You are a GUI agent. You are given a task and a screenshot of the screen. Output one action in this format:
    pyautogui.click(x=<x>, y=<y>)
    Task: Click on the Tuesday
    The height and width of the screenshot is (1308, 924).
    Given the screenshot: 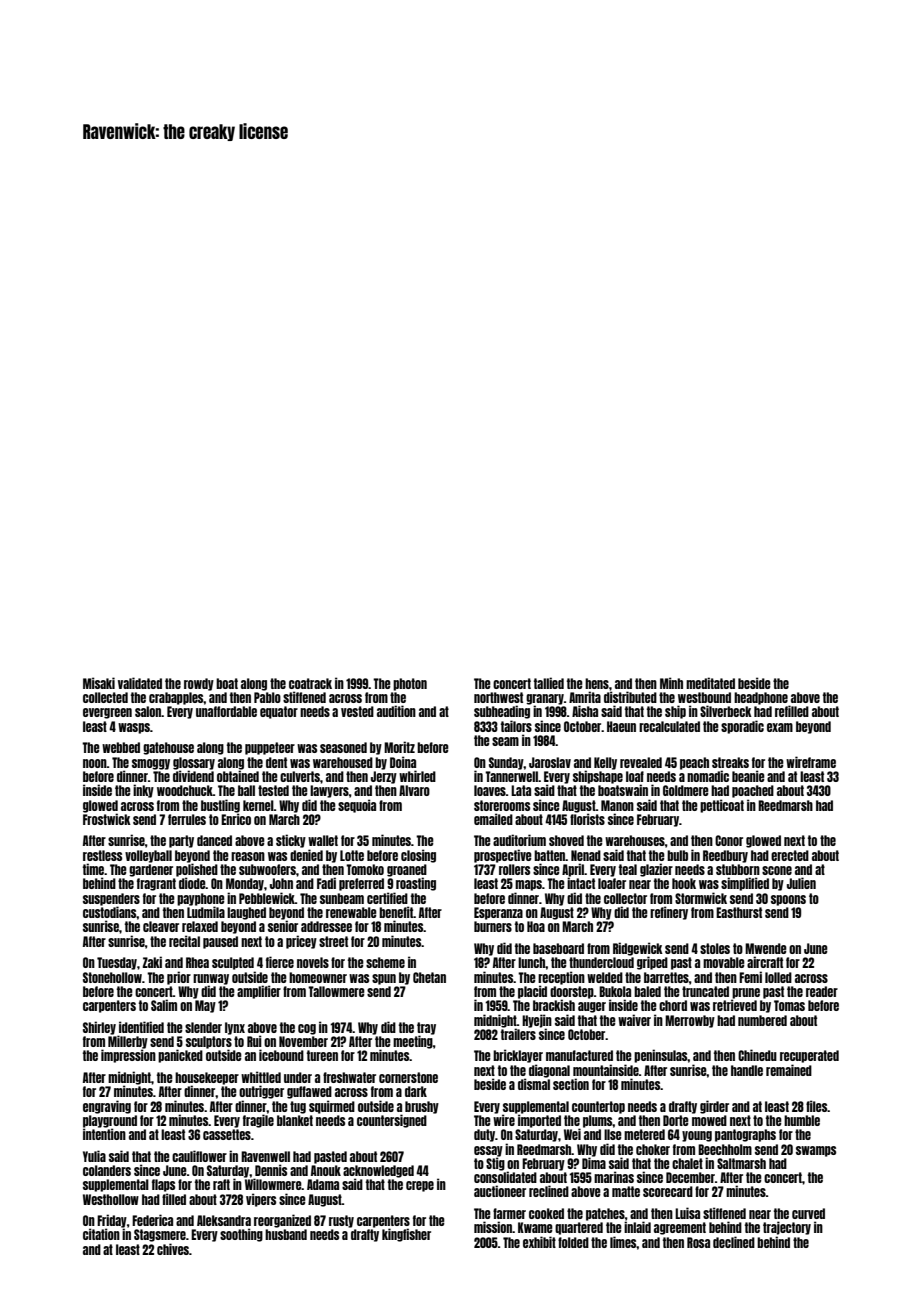 What is the action you would take?
    pyautogui.click(x=117, y=963)
